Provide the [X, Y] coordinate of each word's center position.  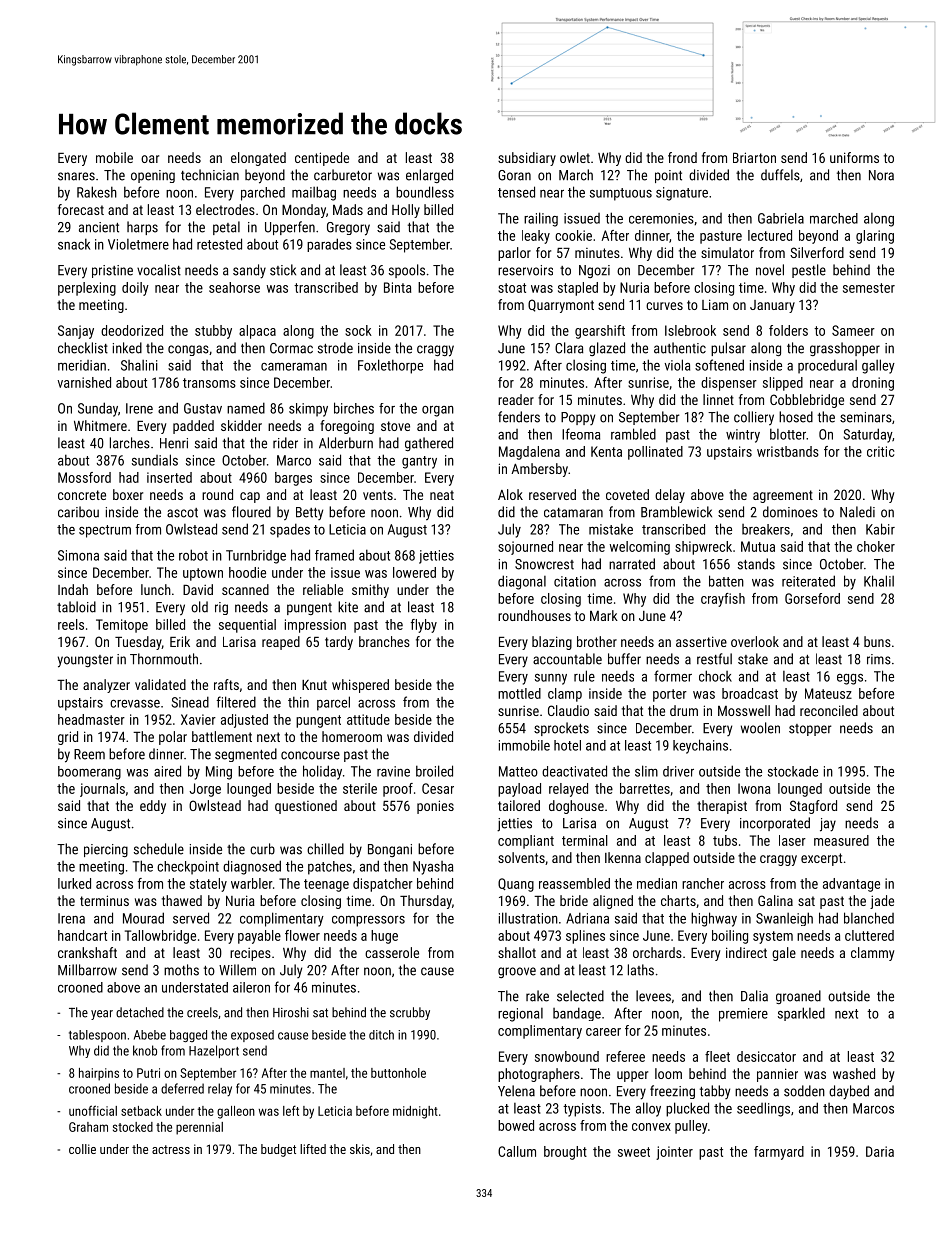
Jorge [205, 790]
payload [519, 790]
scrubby [410, 1013]
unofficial [93, 1110]
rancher [703, 883]
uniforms [854, 157]
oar [150, 159]
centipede [322, 159]
